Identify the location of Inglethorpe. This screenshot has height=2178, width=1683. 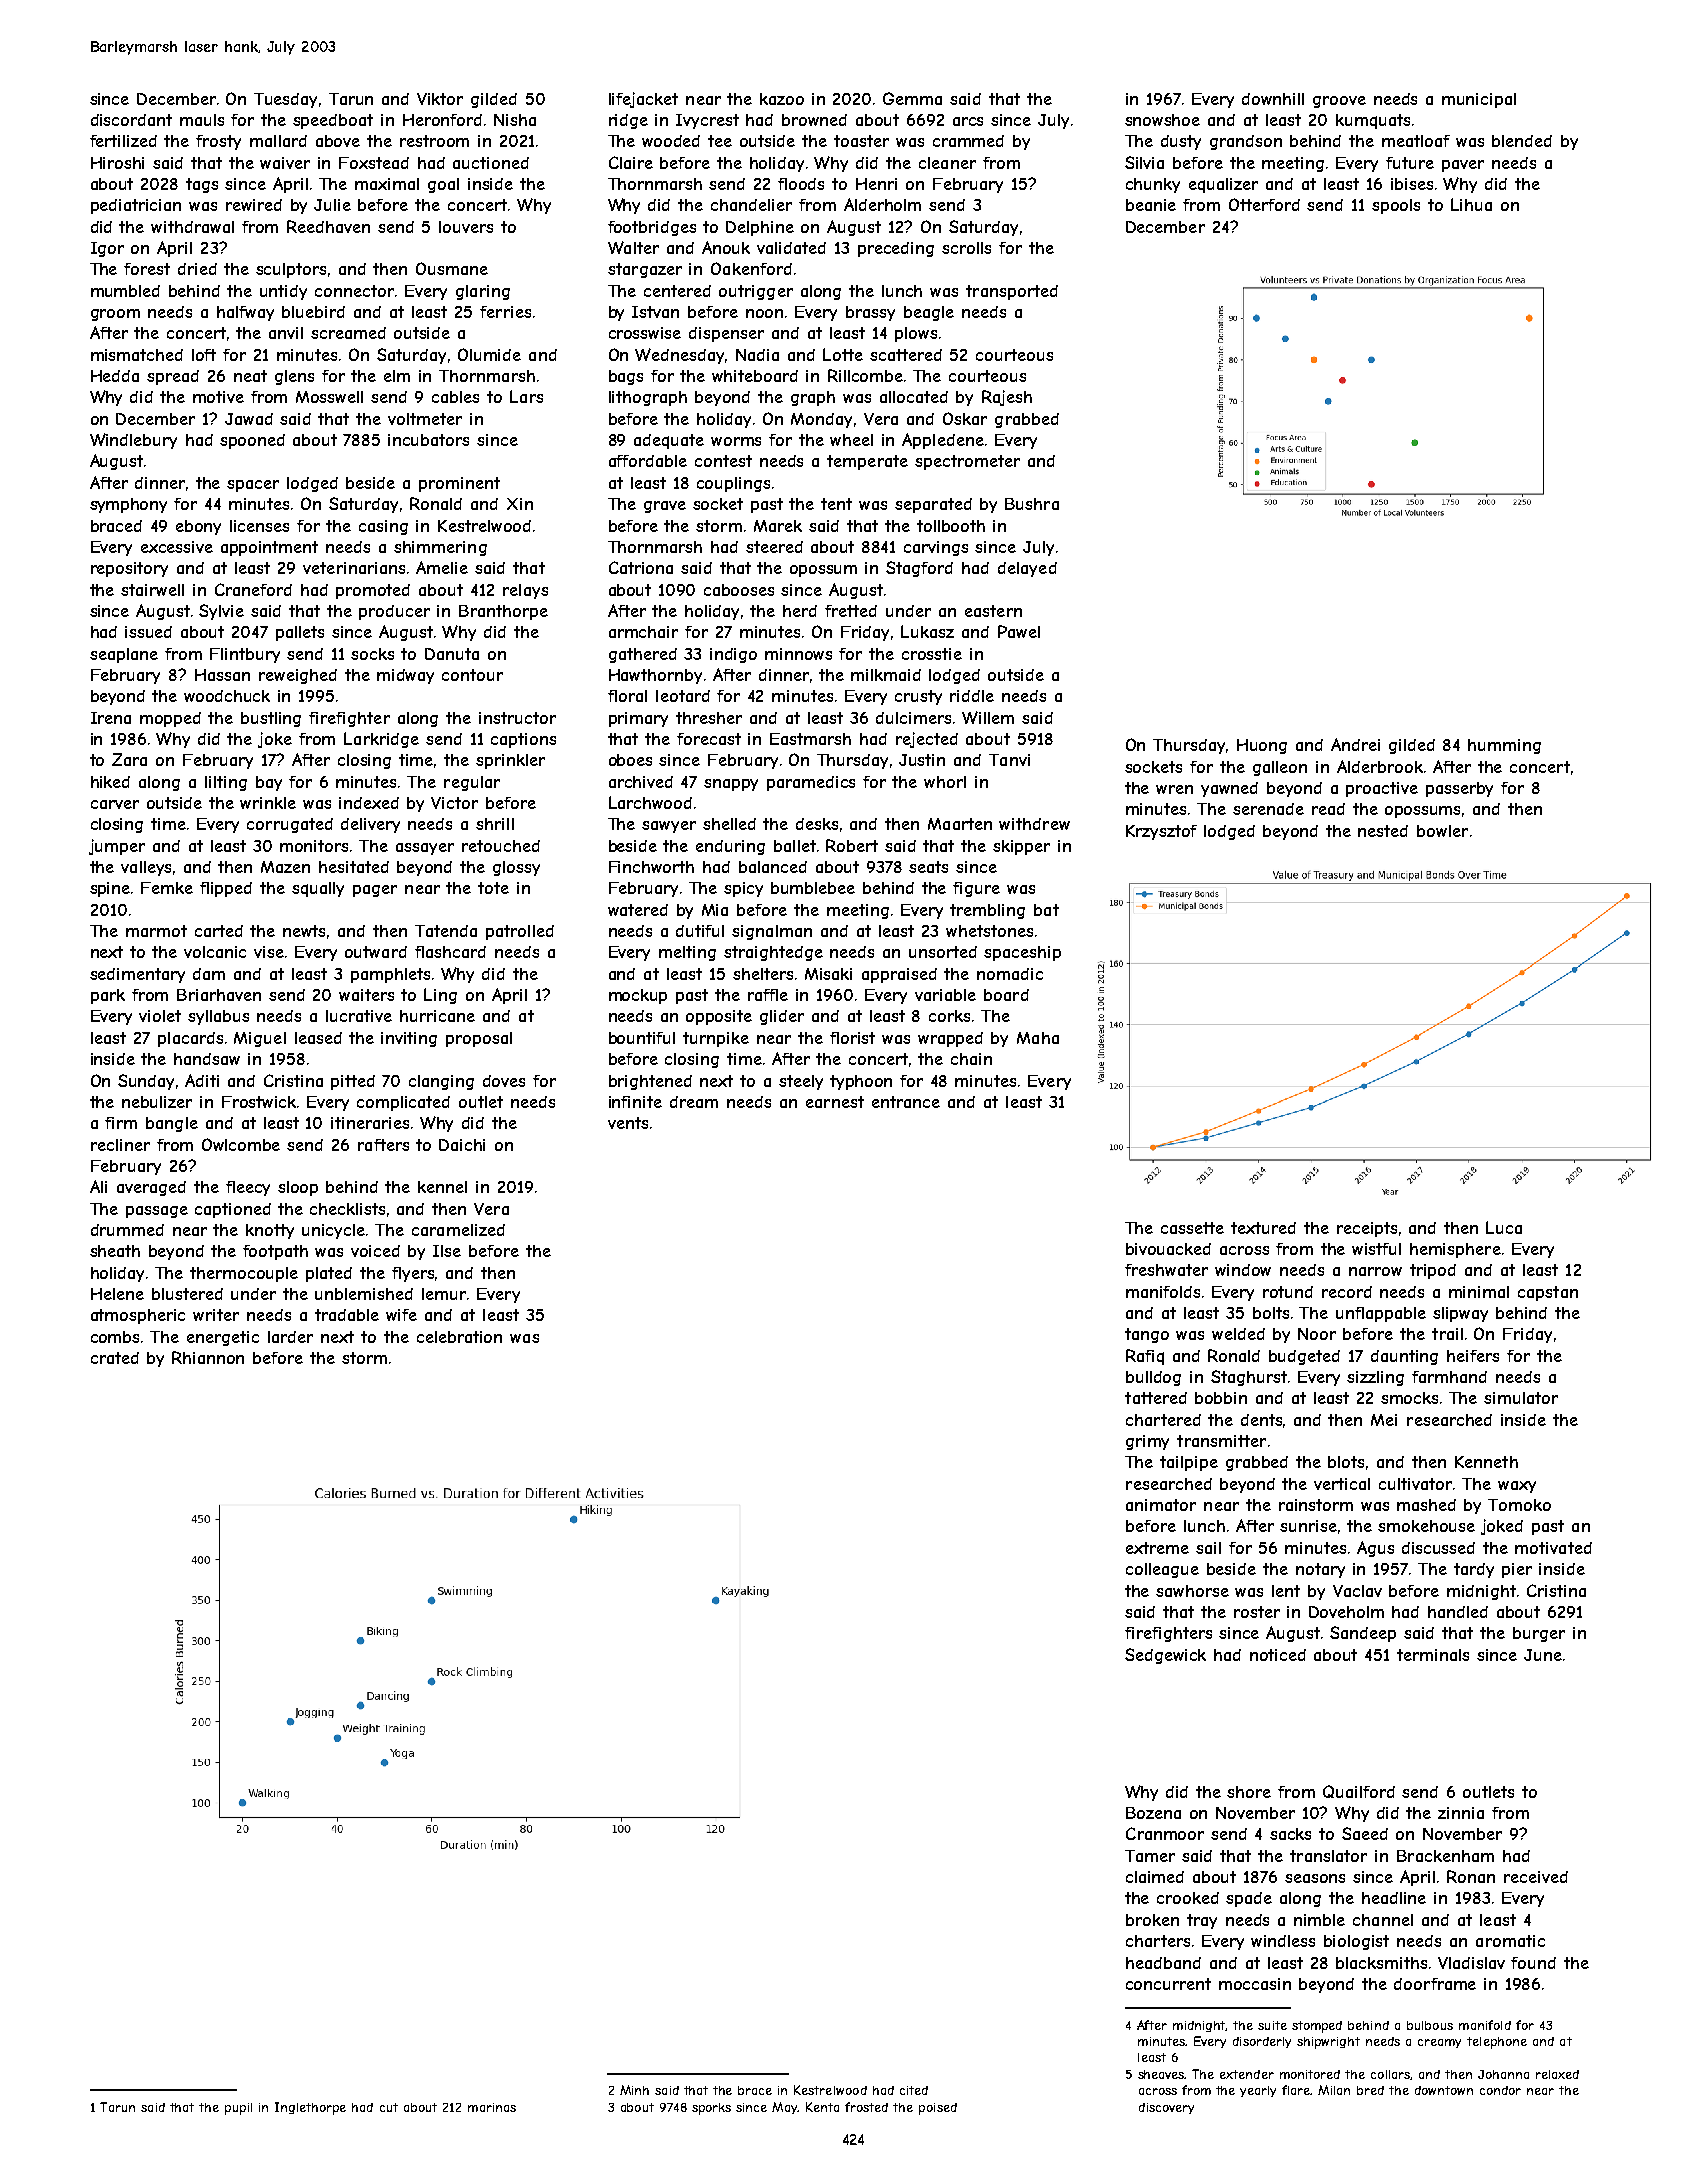
(310, 2108).
